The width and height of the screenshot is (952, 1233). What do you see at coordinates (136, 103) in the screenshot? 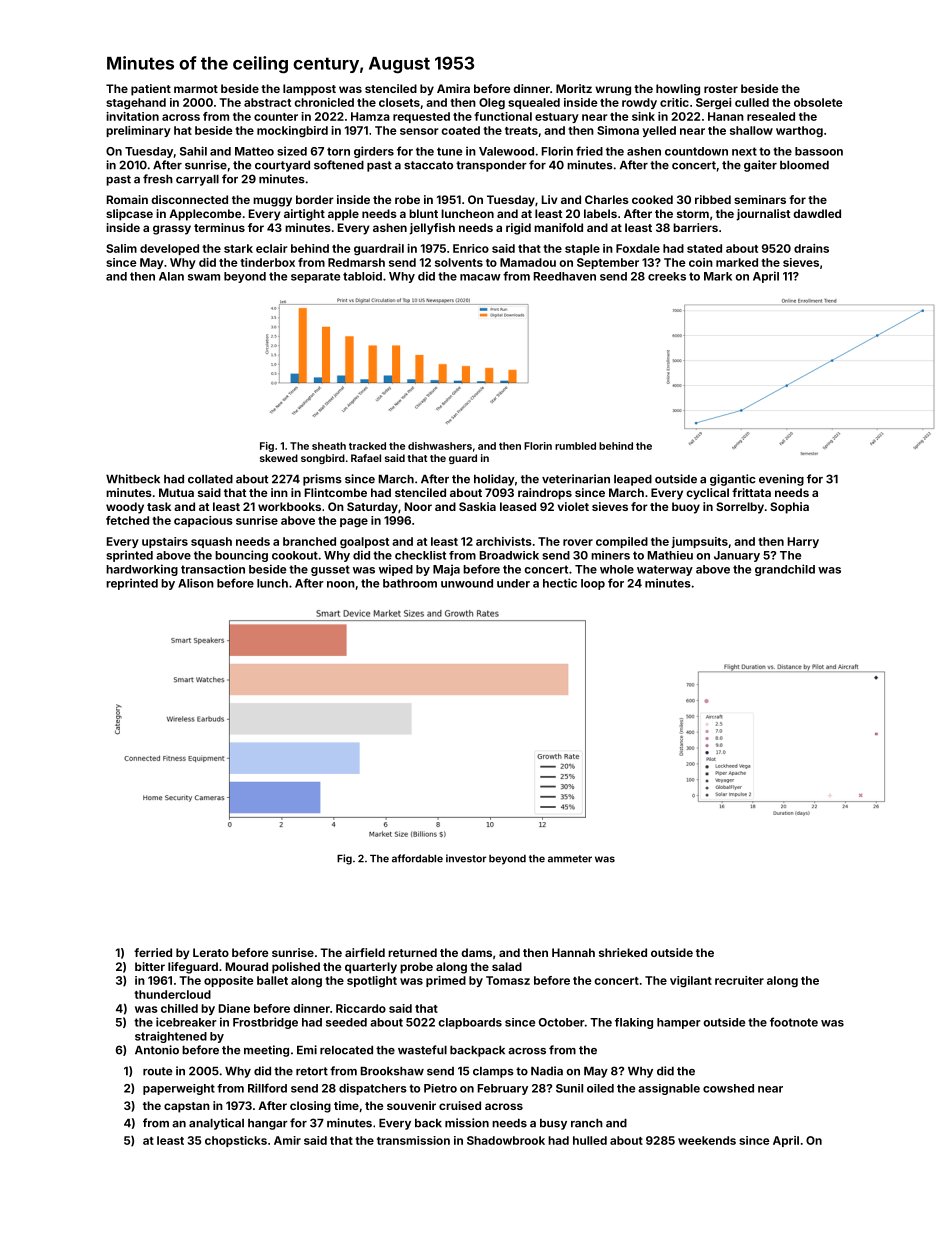
I see `stagehand` at bounding box center [136, 103].
